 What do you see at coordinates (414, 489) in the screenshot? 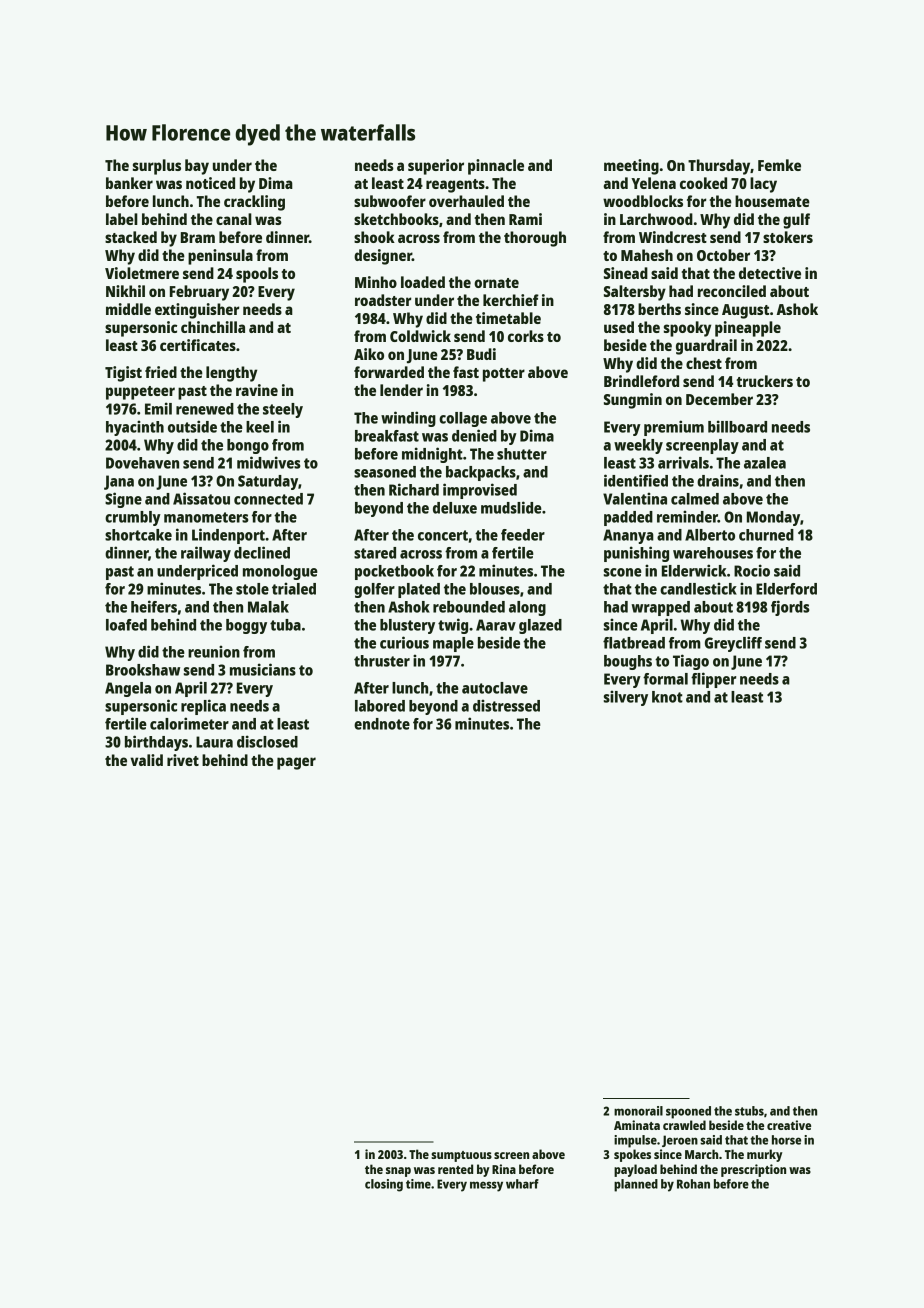
I see `Richard` at bounding box center [414, 489].
